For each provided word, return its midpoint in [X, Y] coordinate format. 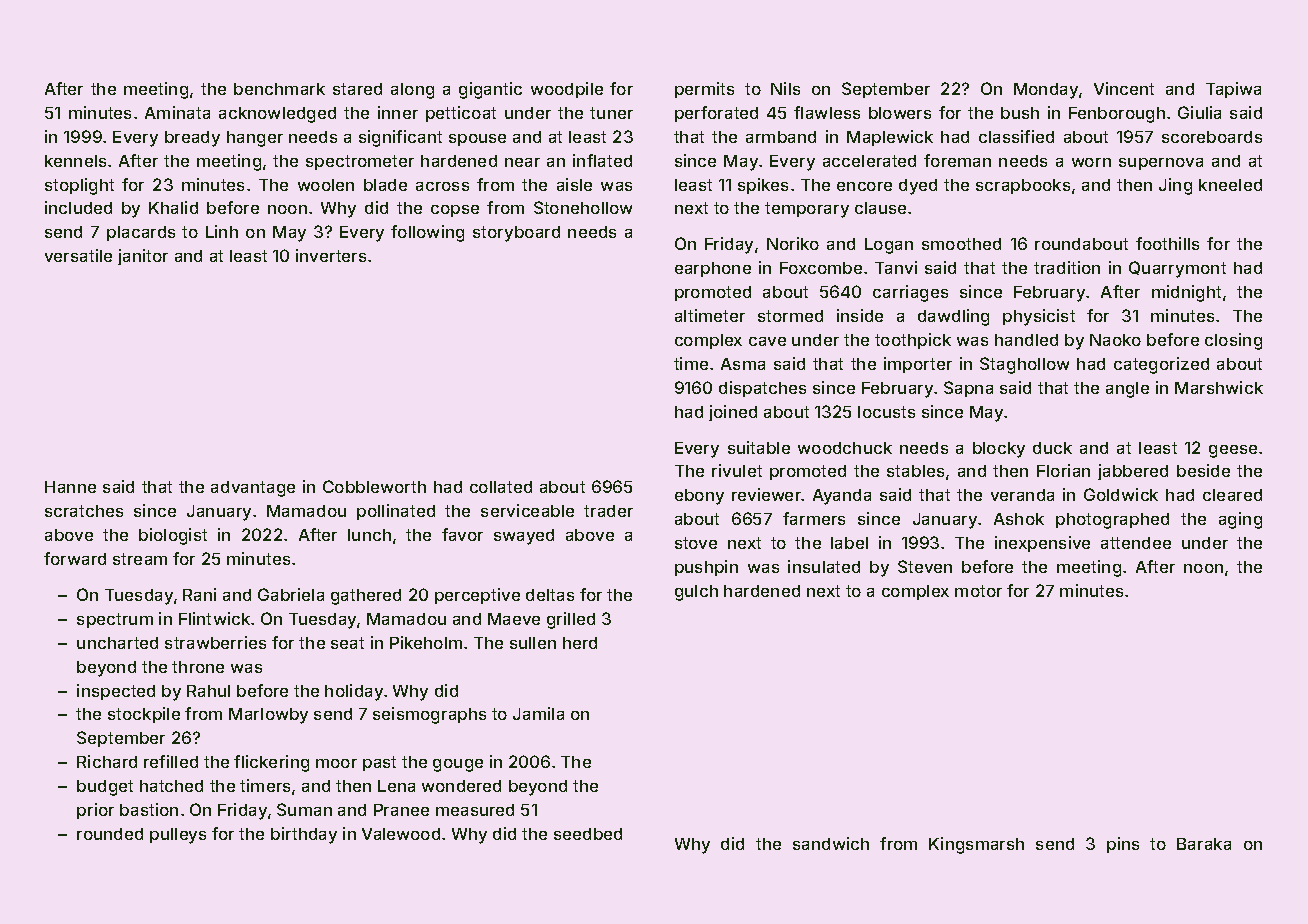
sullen [533, 643]
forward [75, 558]
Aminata [177, 112]
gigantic [490, 90]
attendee [1136, 543]
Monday [1046, 91]
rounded [110, 834]
